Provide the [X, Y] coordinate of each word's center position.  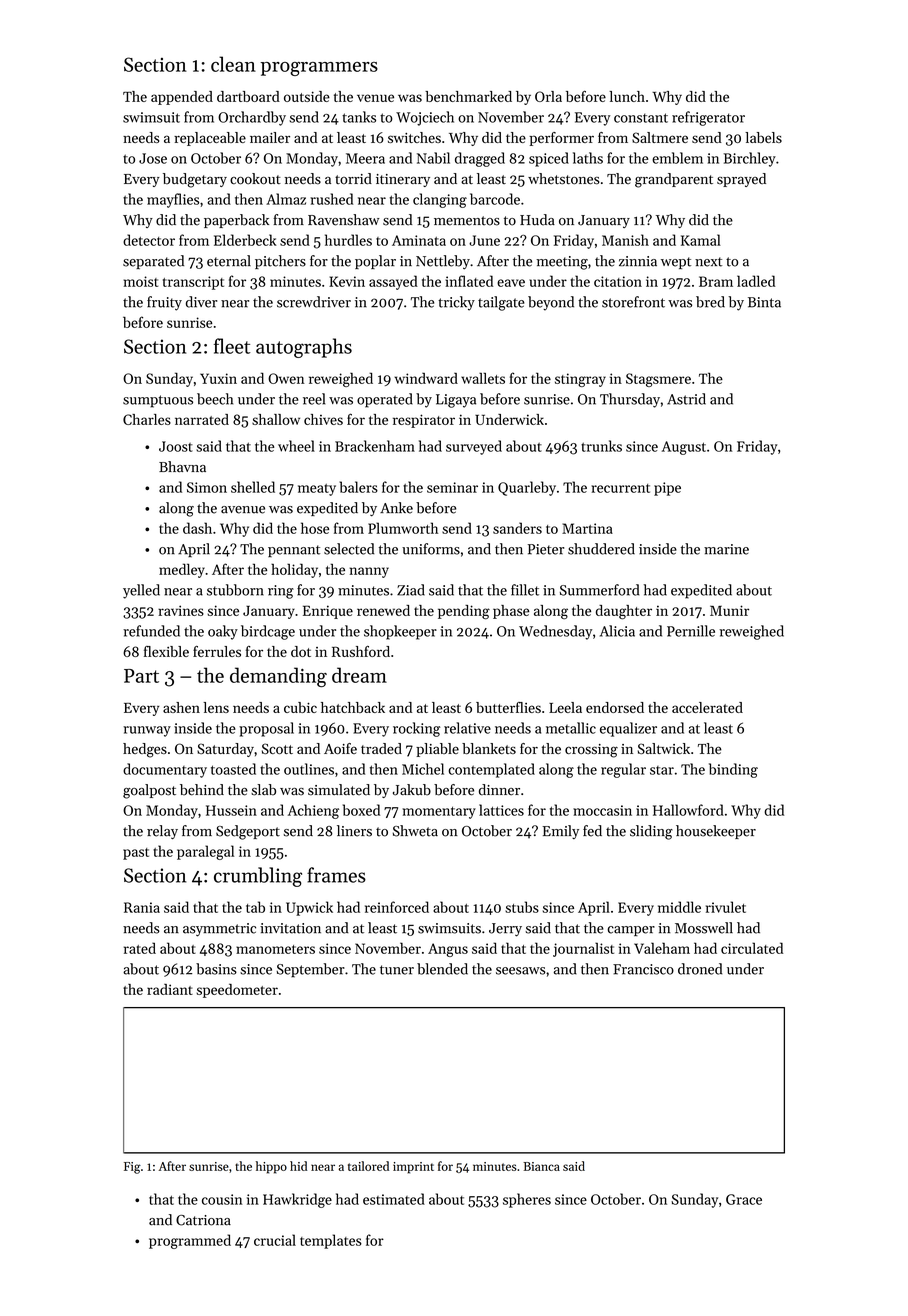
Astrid [686, 399]
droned [700, 969]
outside [307, 96]
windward [426, 378]
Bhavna [182, 466]
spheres [527, 1200]
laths [588, 158]
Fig [132, 1168]
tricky [456, 303]
